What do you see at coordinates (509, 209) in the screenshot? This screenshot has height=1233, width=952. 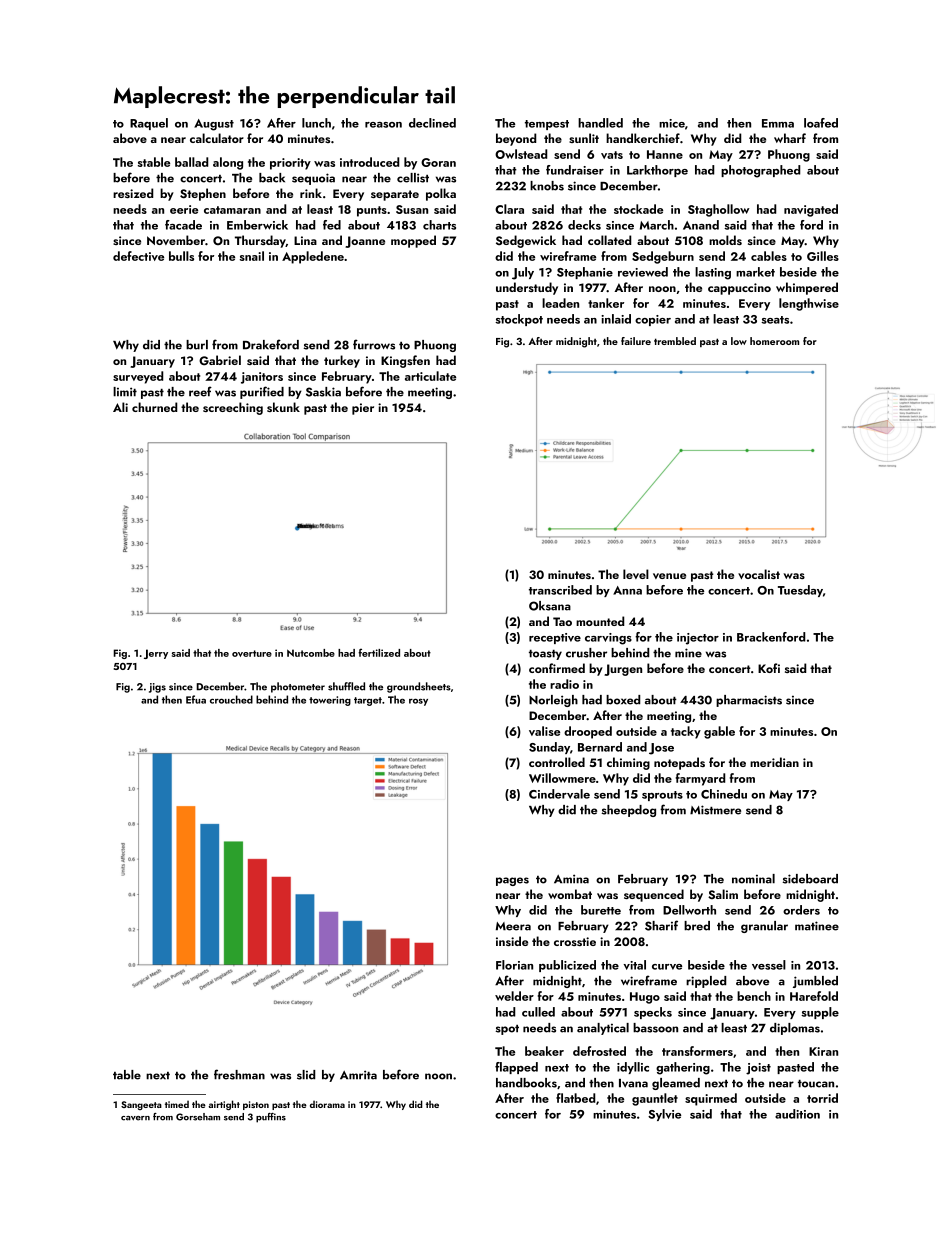 I see `Clara` at bounding box center [509, 209].
